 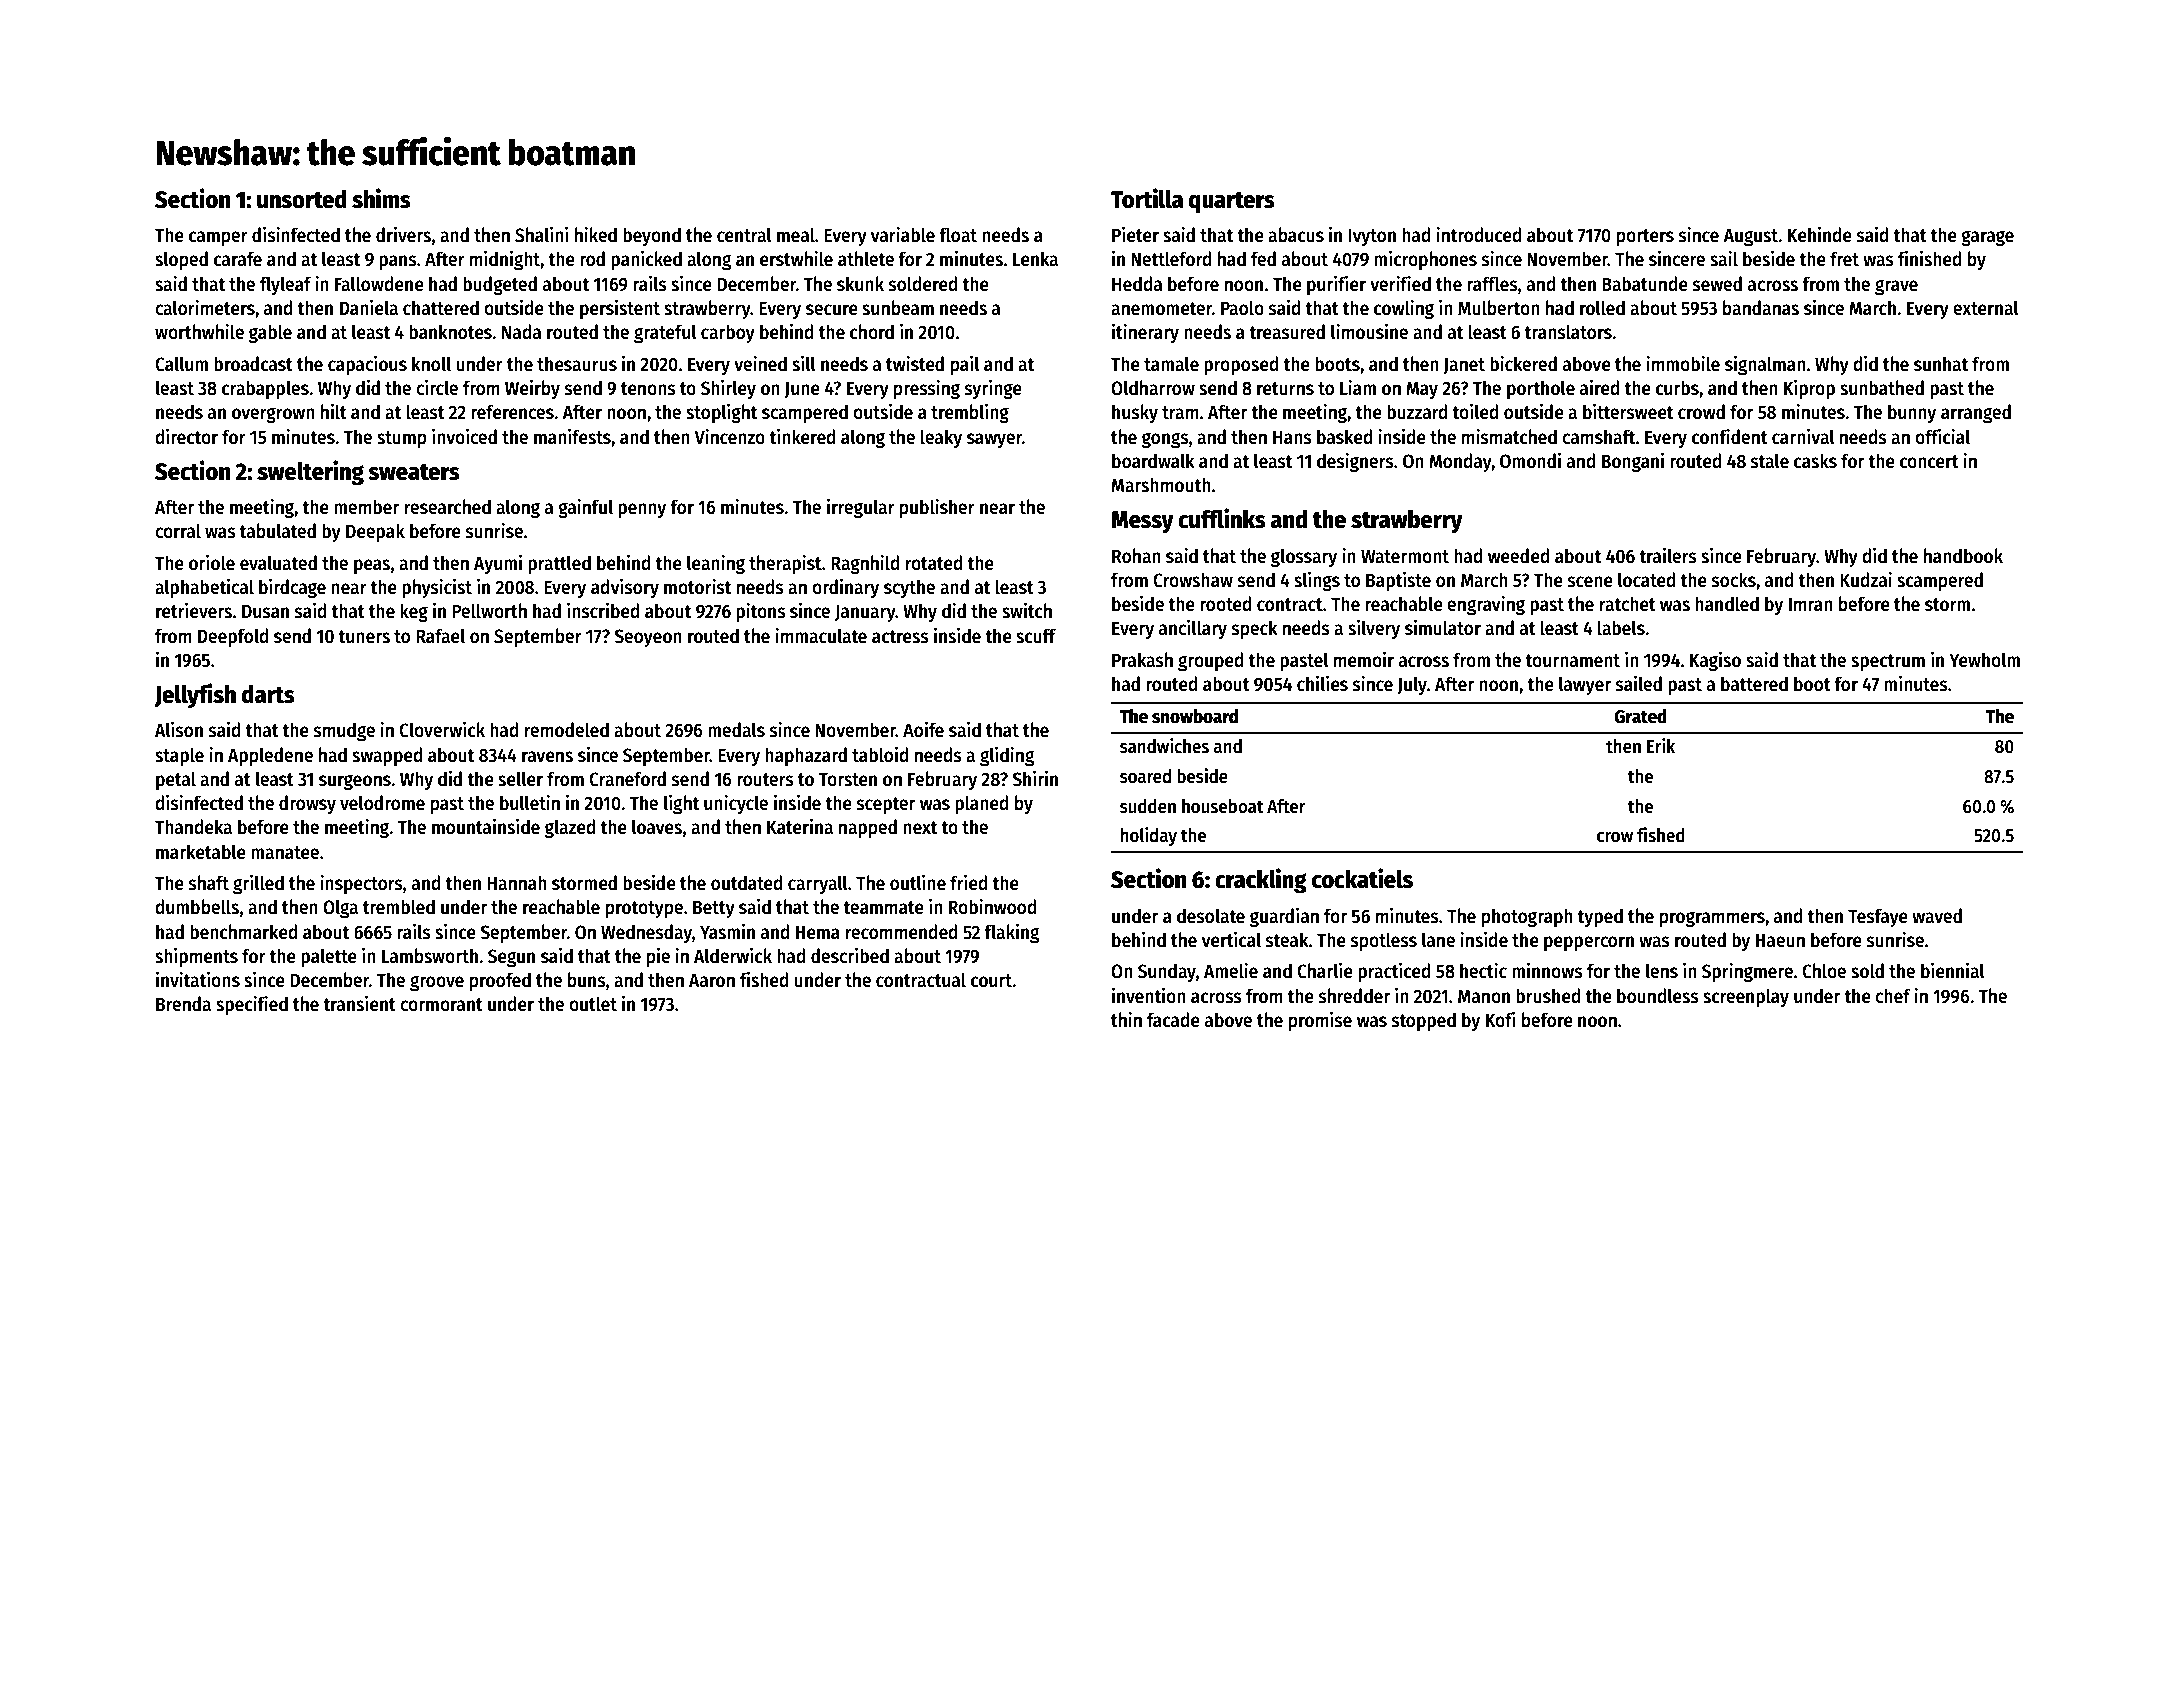 What do you see at coordinates (1893, 996) in the screenshot?
I see `chef` at bounding box center [1893, 996].
